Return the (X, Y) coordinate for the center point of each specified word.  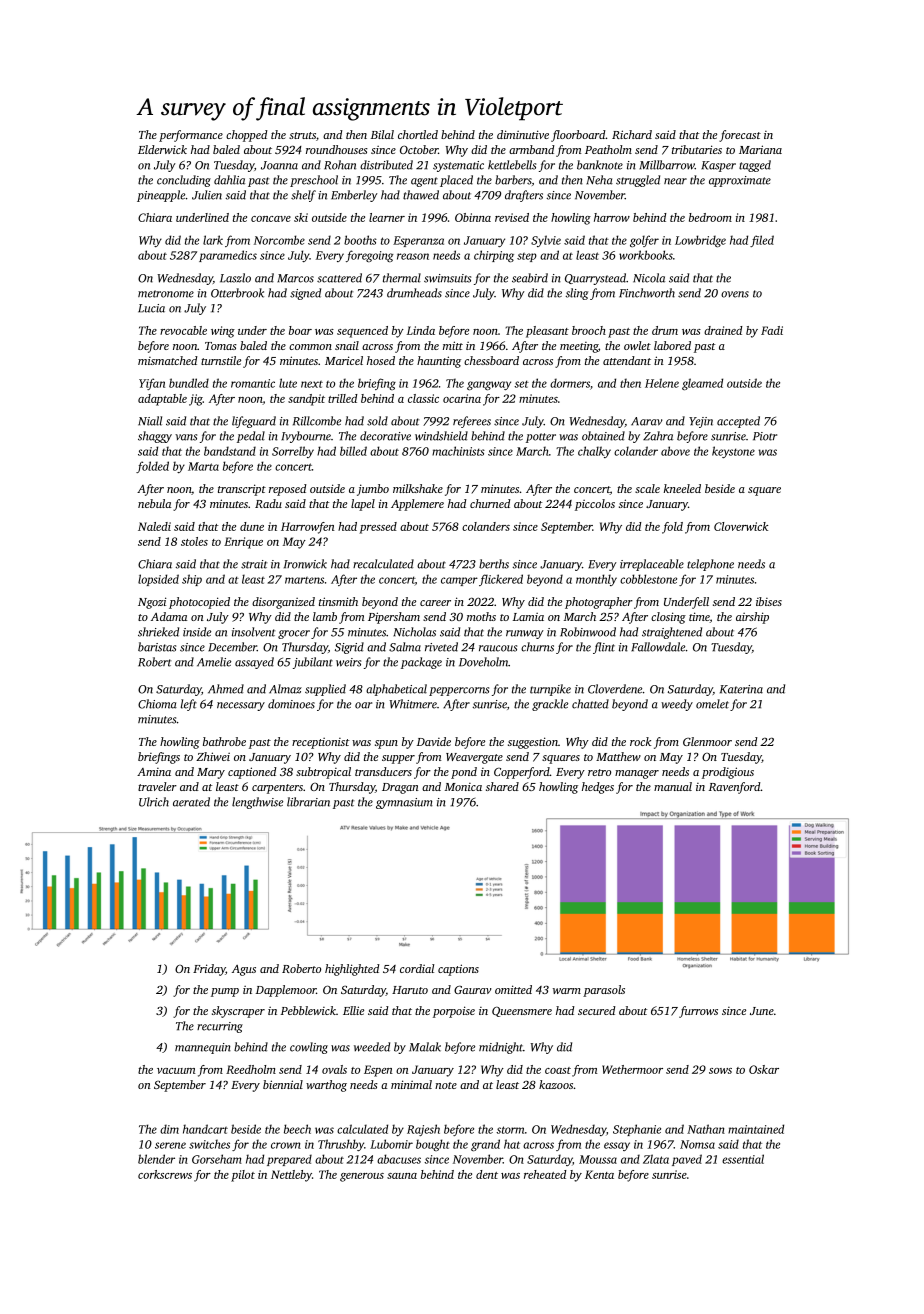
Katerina (741, 689)
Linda (421, 330)
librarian (308, 802)
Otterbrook (237, 293)
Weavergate (474, 758)
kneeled (682, 488)
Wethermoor (632, 1069)
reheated (545, 1174)
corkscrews (165, 1174)
